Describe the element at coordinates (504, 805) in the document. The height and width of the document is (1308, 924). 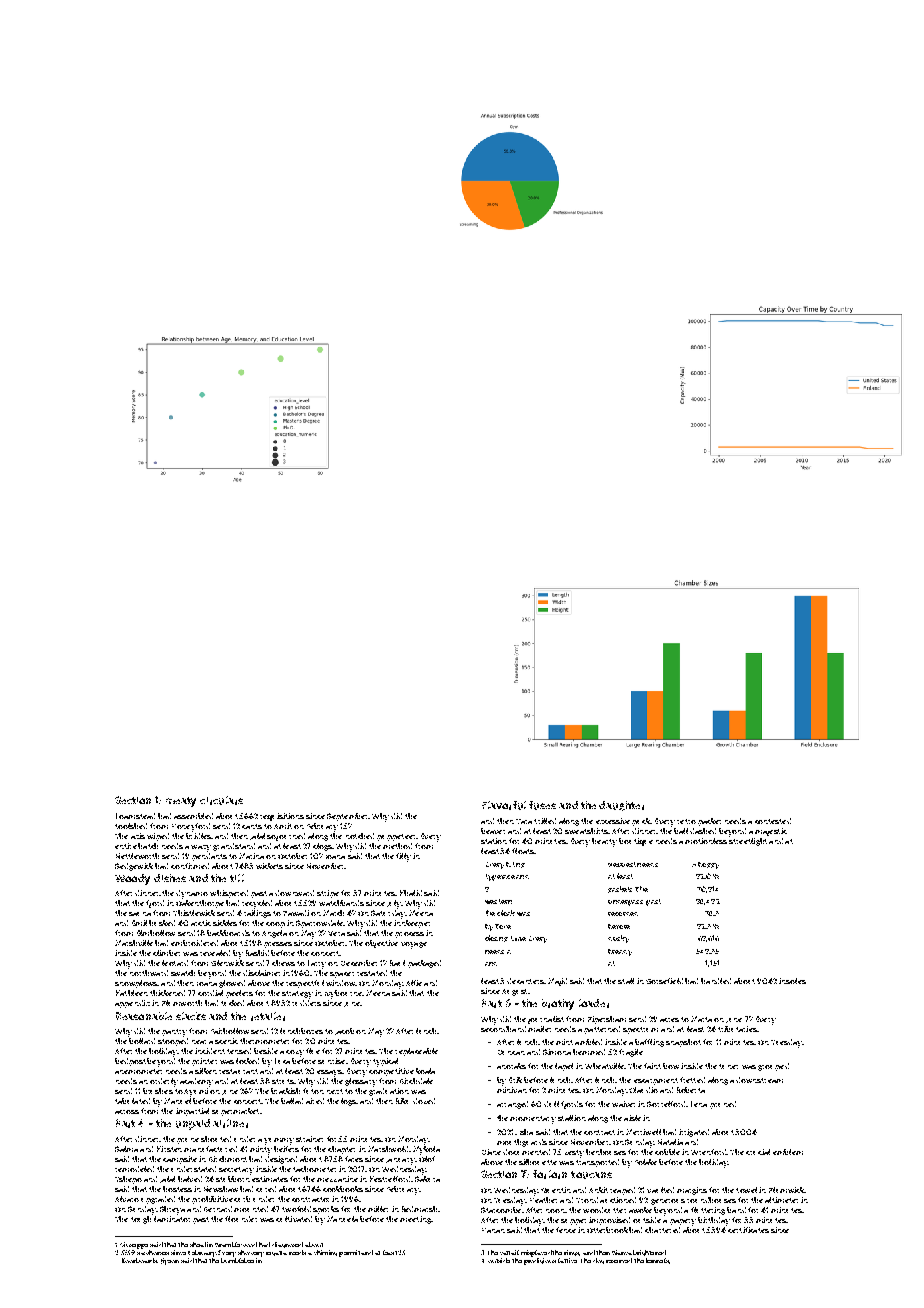
I see `Flavorful` at that location.
